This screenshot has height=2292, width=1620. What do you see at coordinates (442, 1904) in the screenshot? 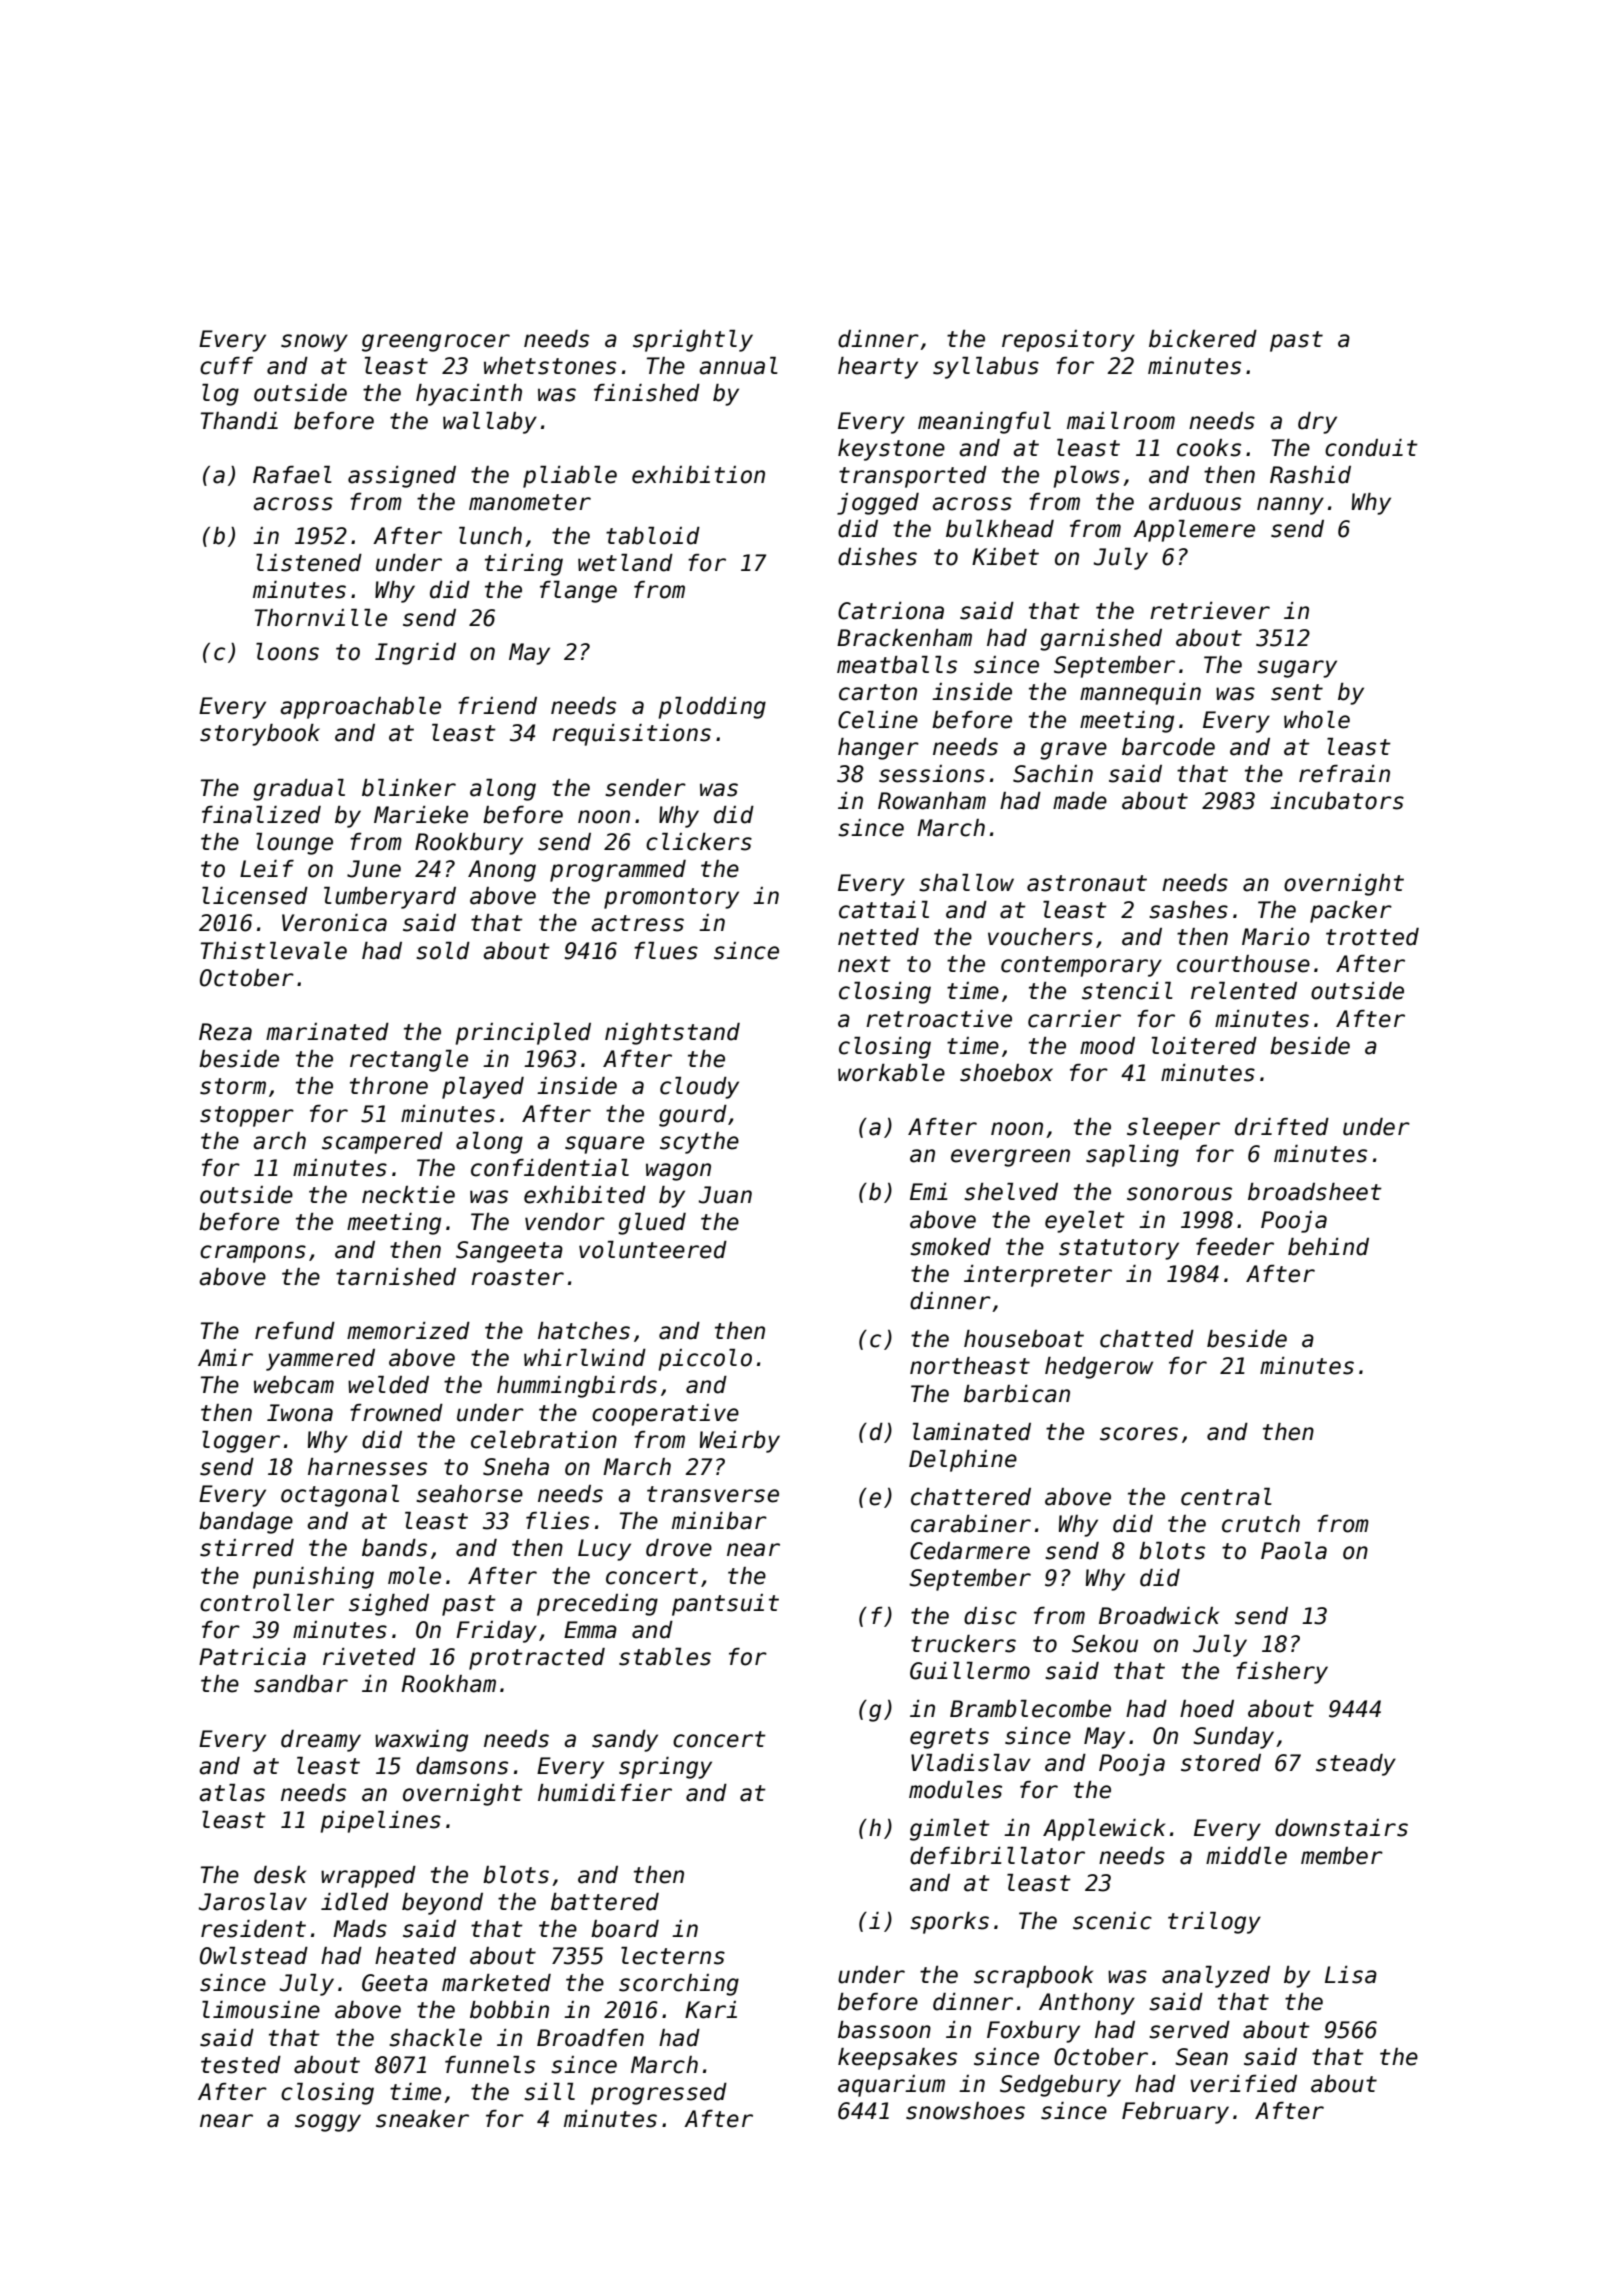
I see `beyond` at bounding box center [442, 1904].
